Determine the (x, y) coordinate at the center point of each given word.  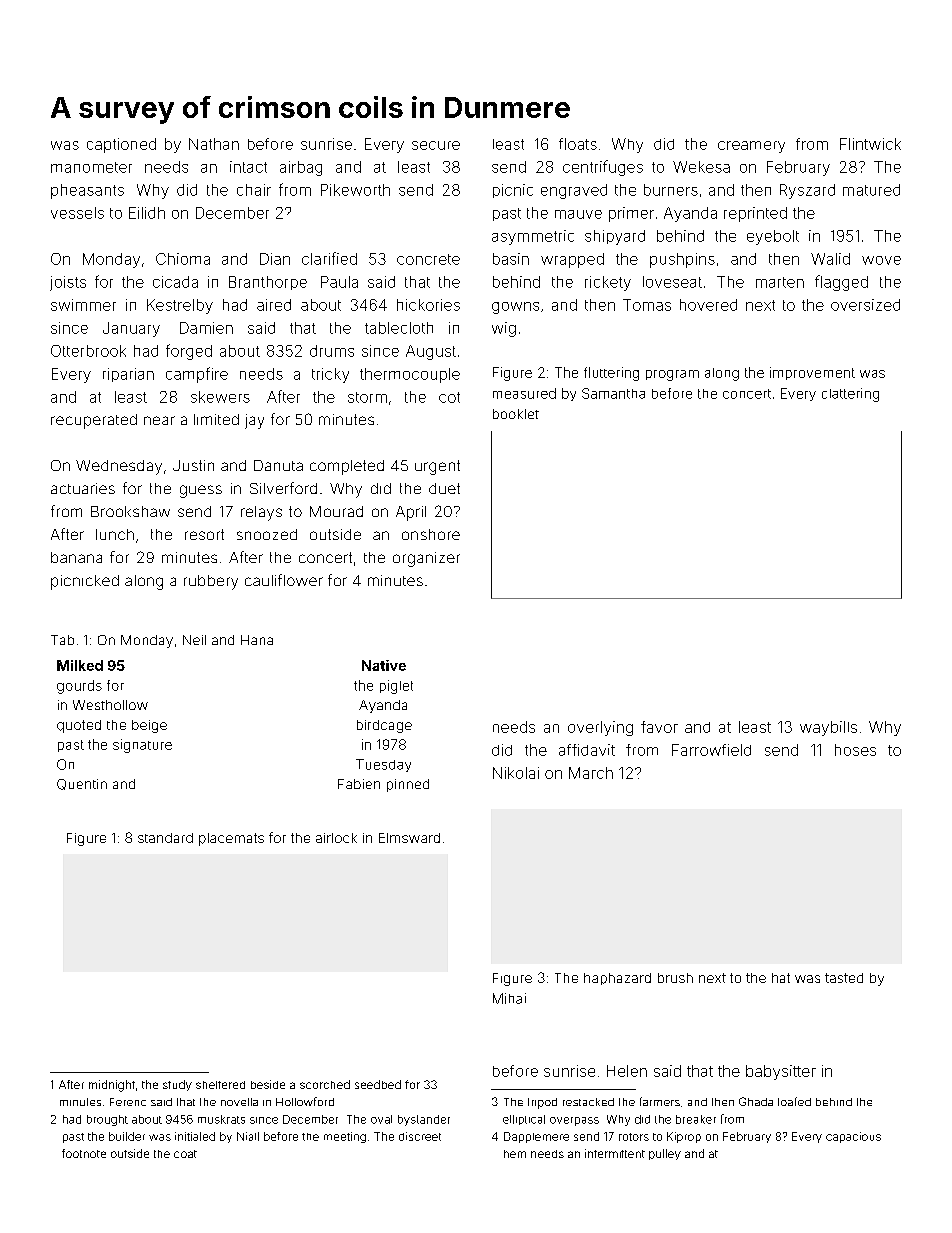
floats (578, 144)
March (591, 773)
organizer (426, 559)
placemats (231, 839)
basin (511, 259)
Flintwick (870, 144)
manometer (91, 167)
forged (189, 352)
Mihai (509, 998)
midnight (112, 1086)
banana (76, 557)
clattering (850, 395)
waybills (828, 728)
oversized (865, 305)
